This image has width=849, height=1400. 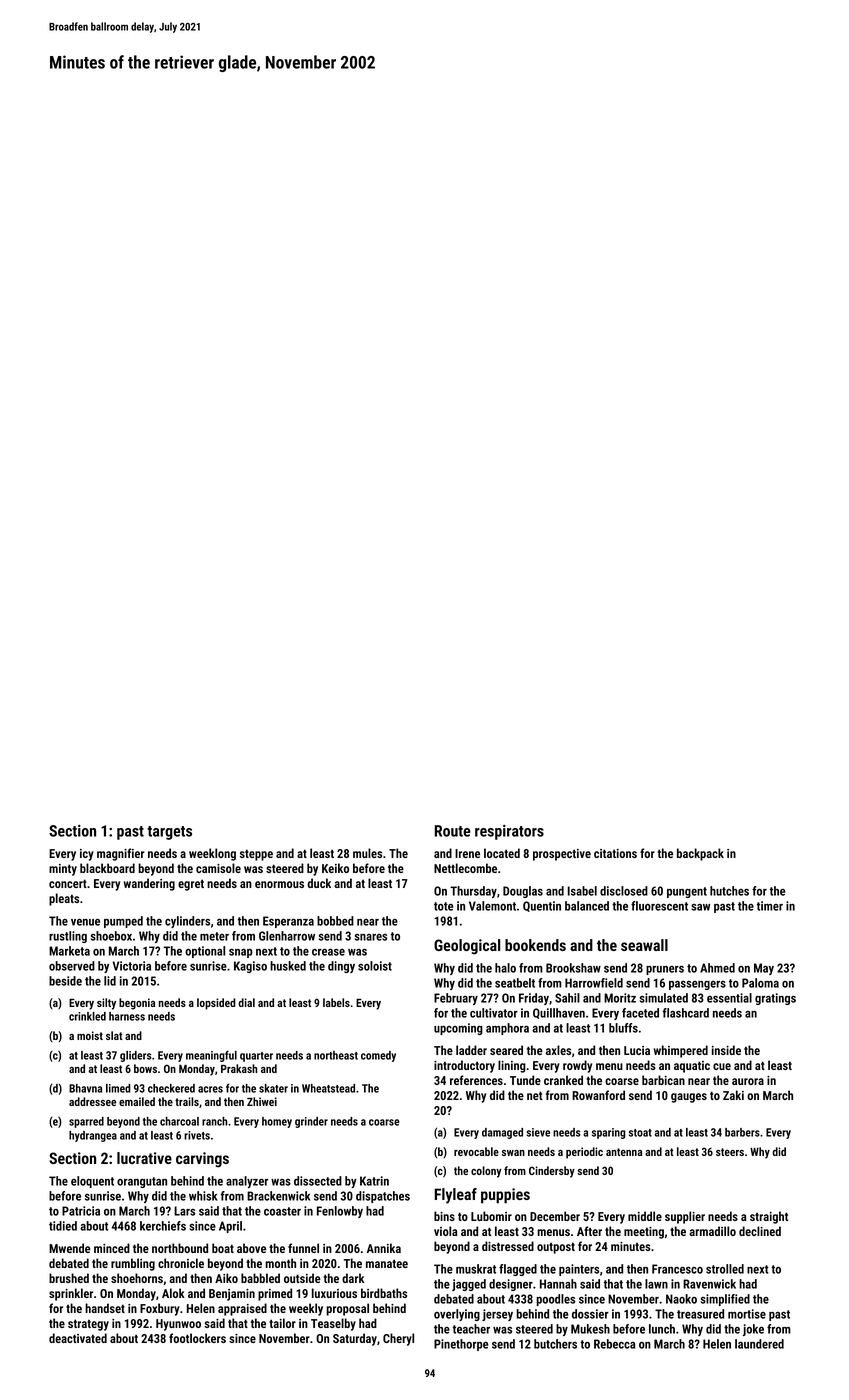 I want to click on mules, so click(x=367, y=853).
